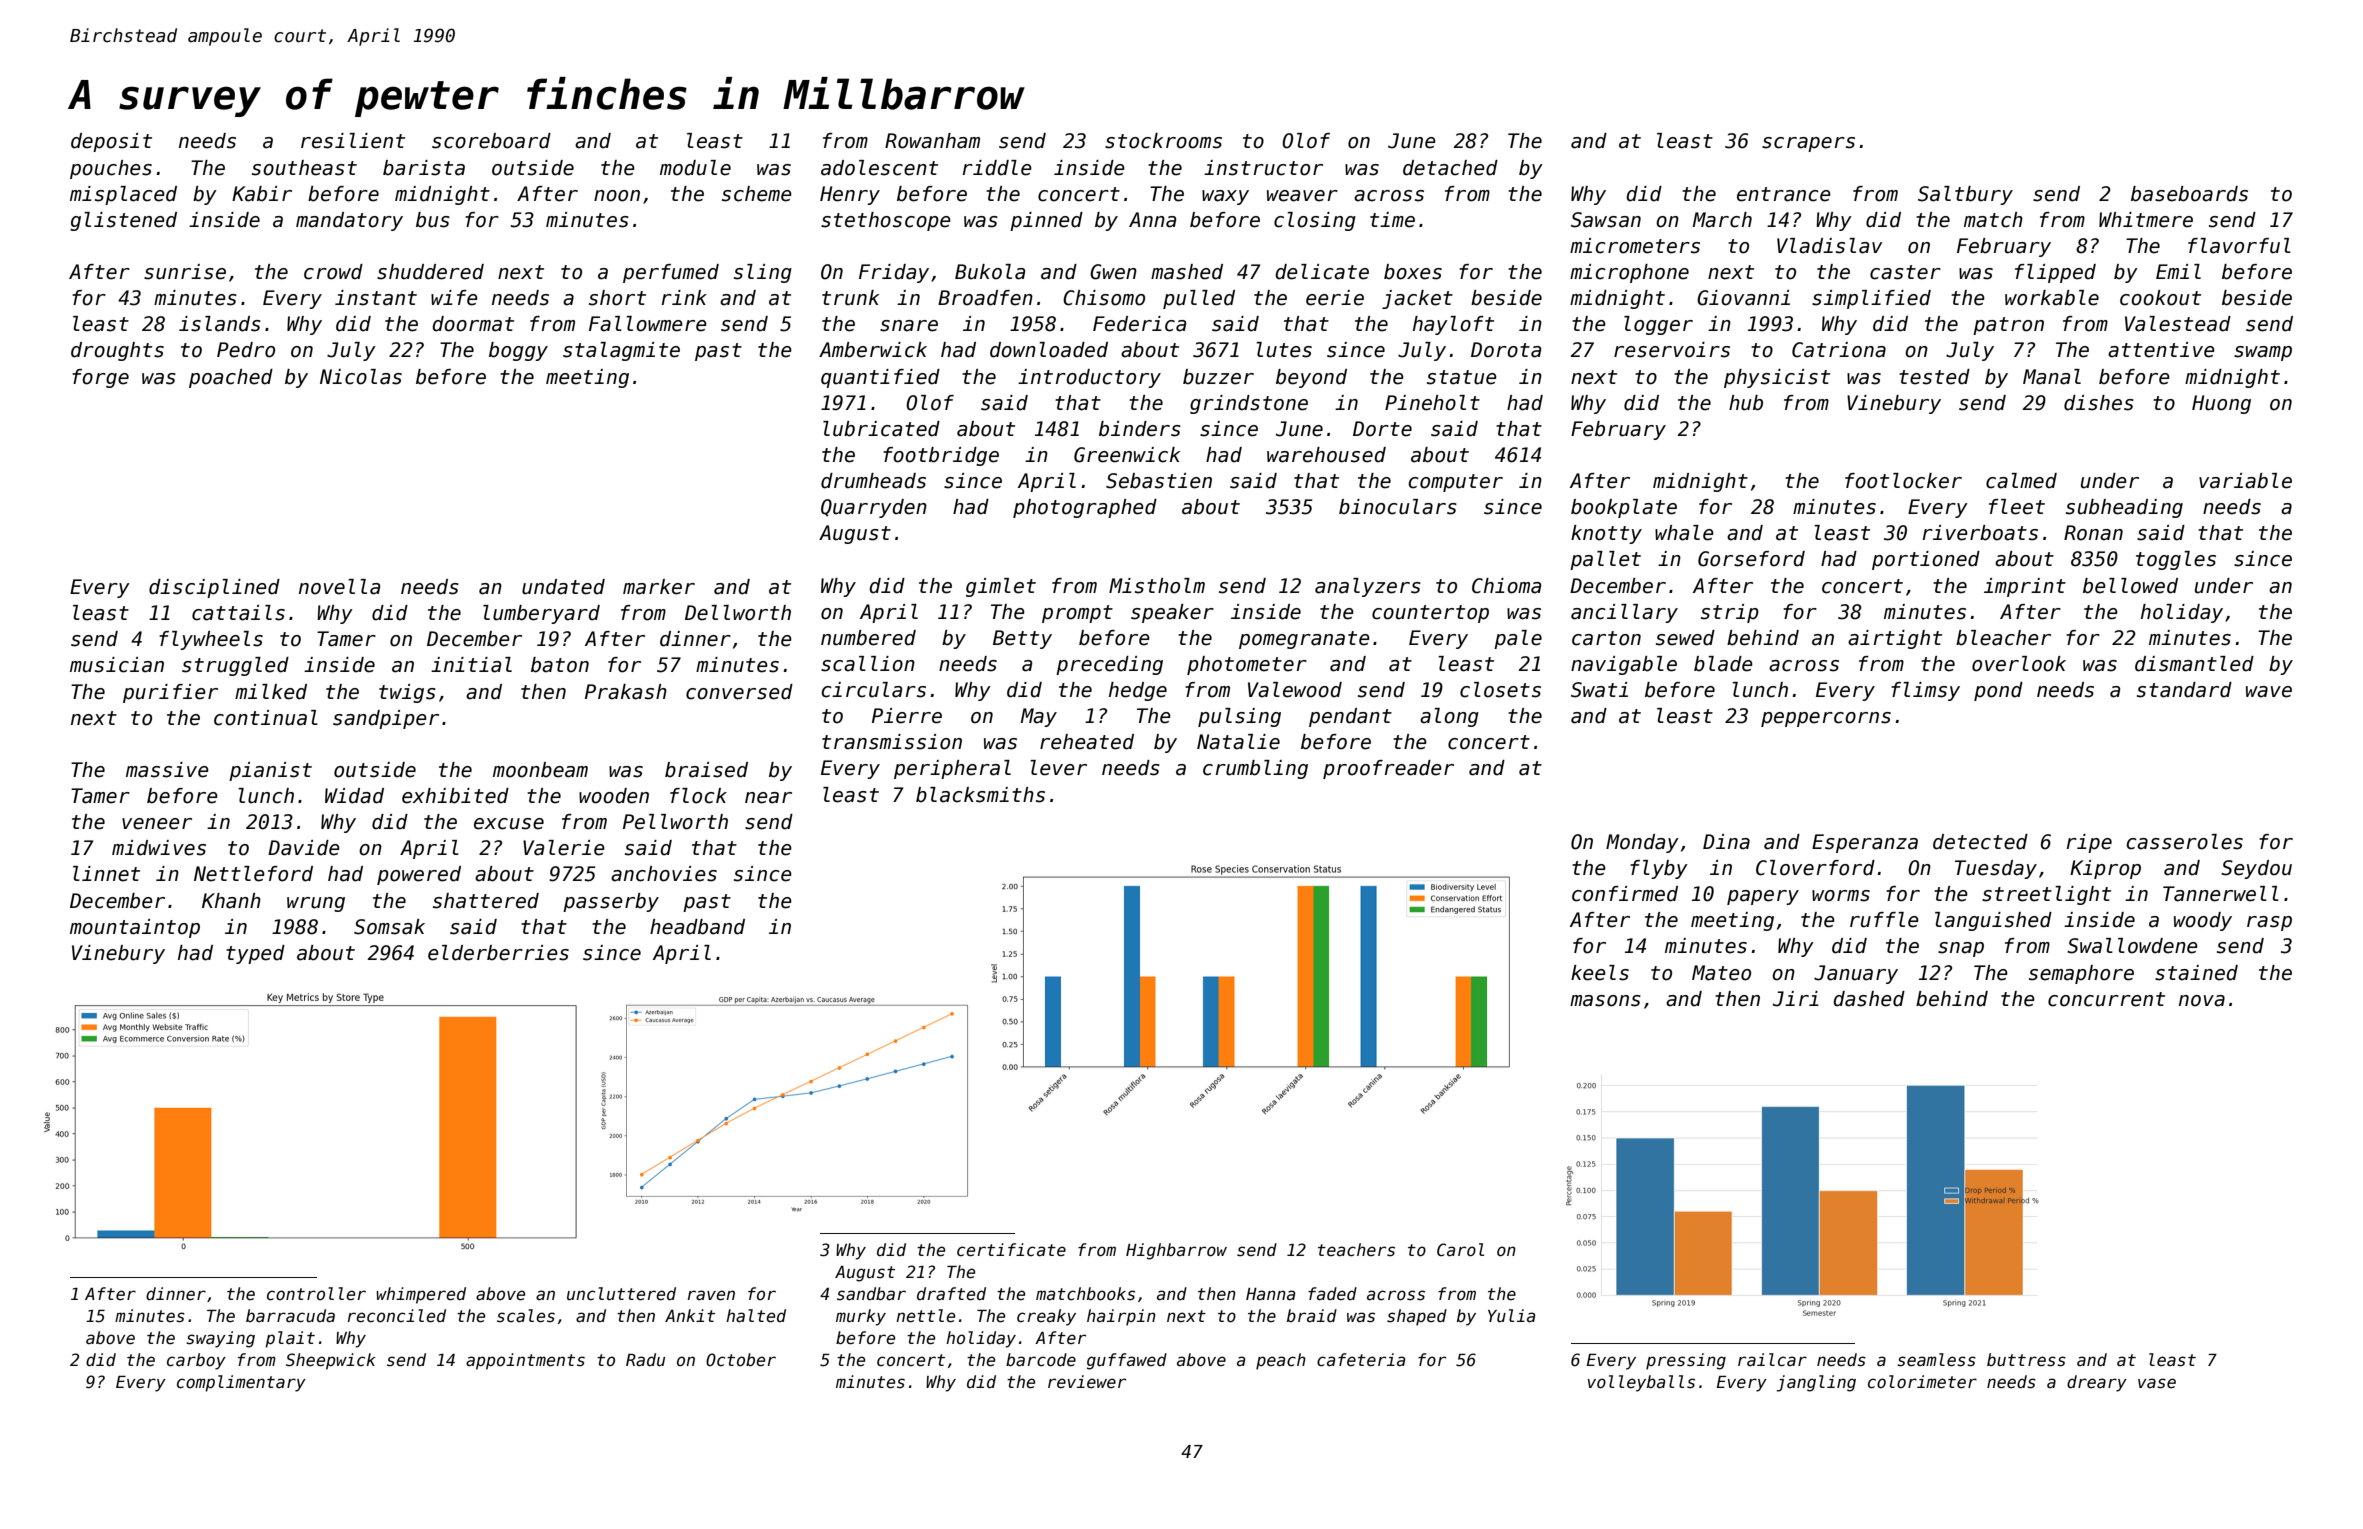  Describe the element at coordinates (1127, 1361) in the page. I see `guffawed` at that location.
